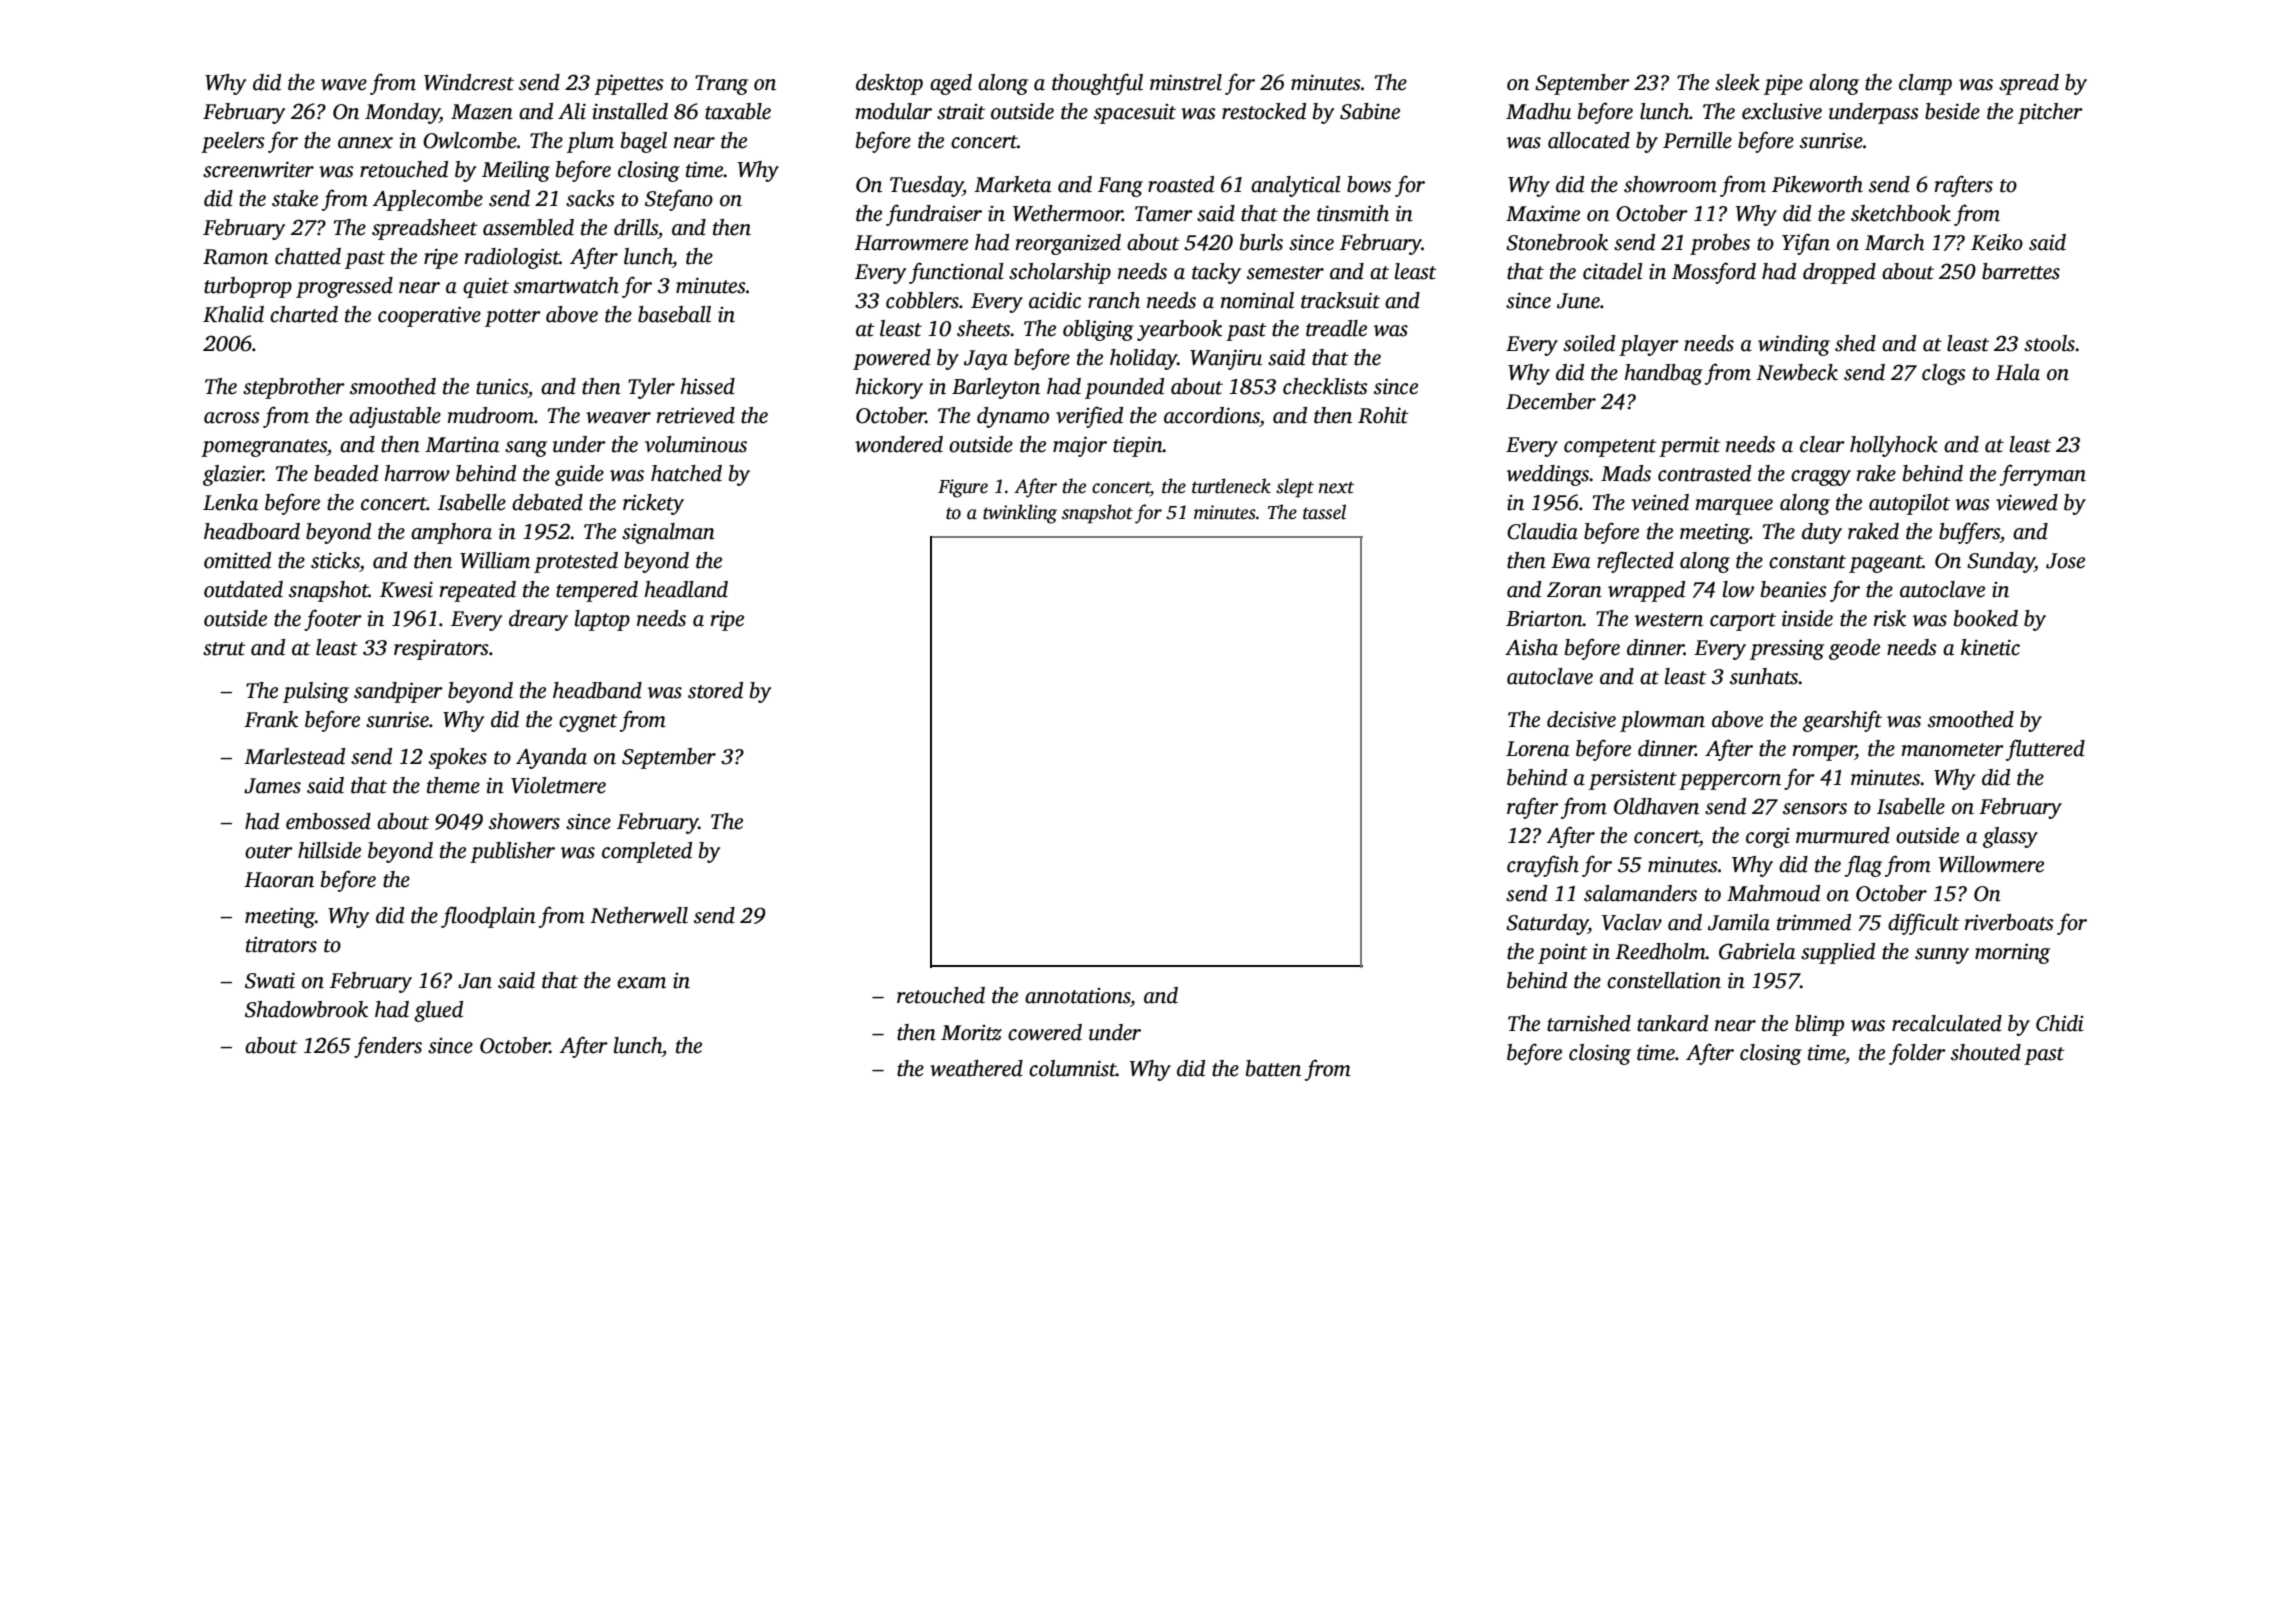 This document has width=2292, height=1620. Describe the element at coordinates (951, 84) in the document. I see `aged` at that location.
